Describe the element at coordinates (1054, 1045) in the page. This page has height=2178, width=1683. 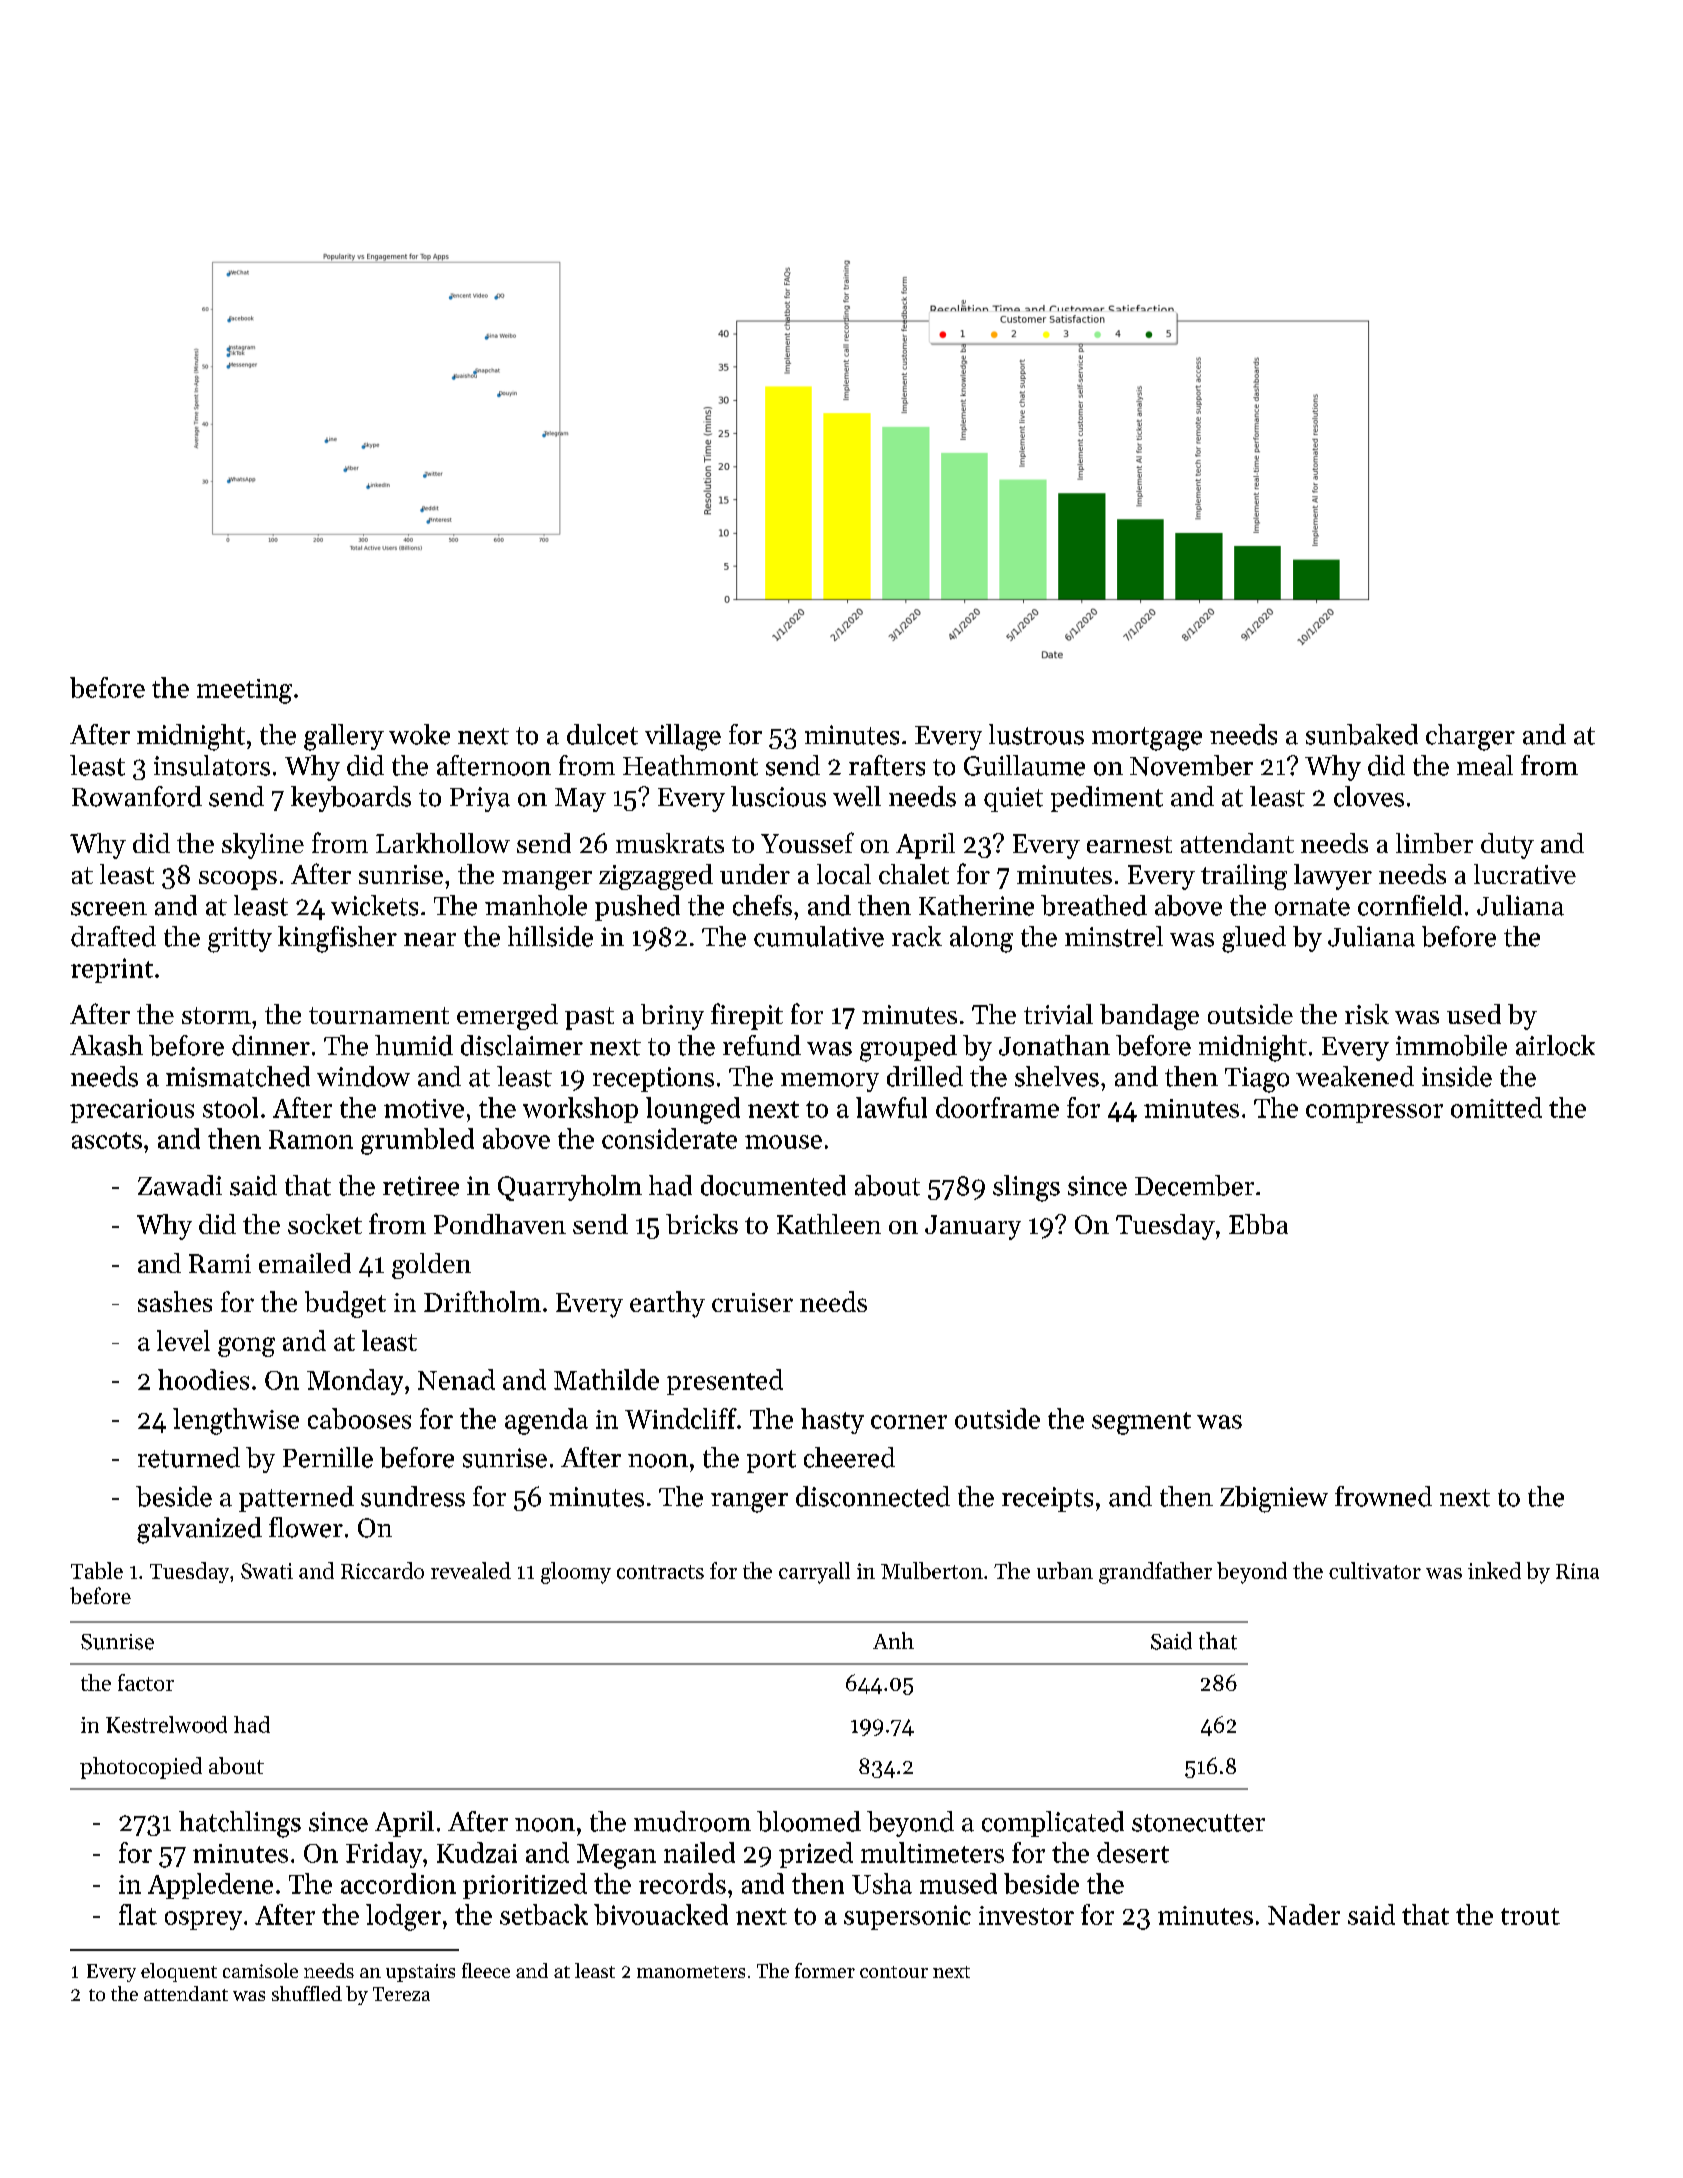
I see `Jonathan` at that location.
